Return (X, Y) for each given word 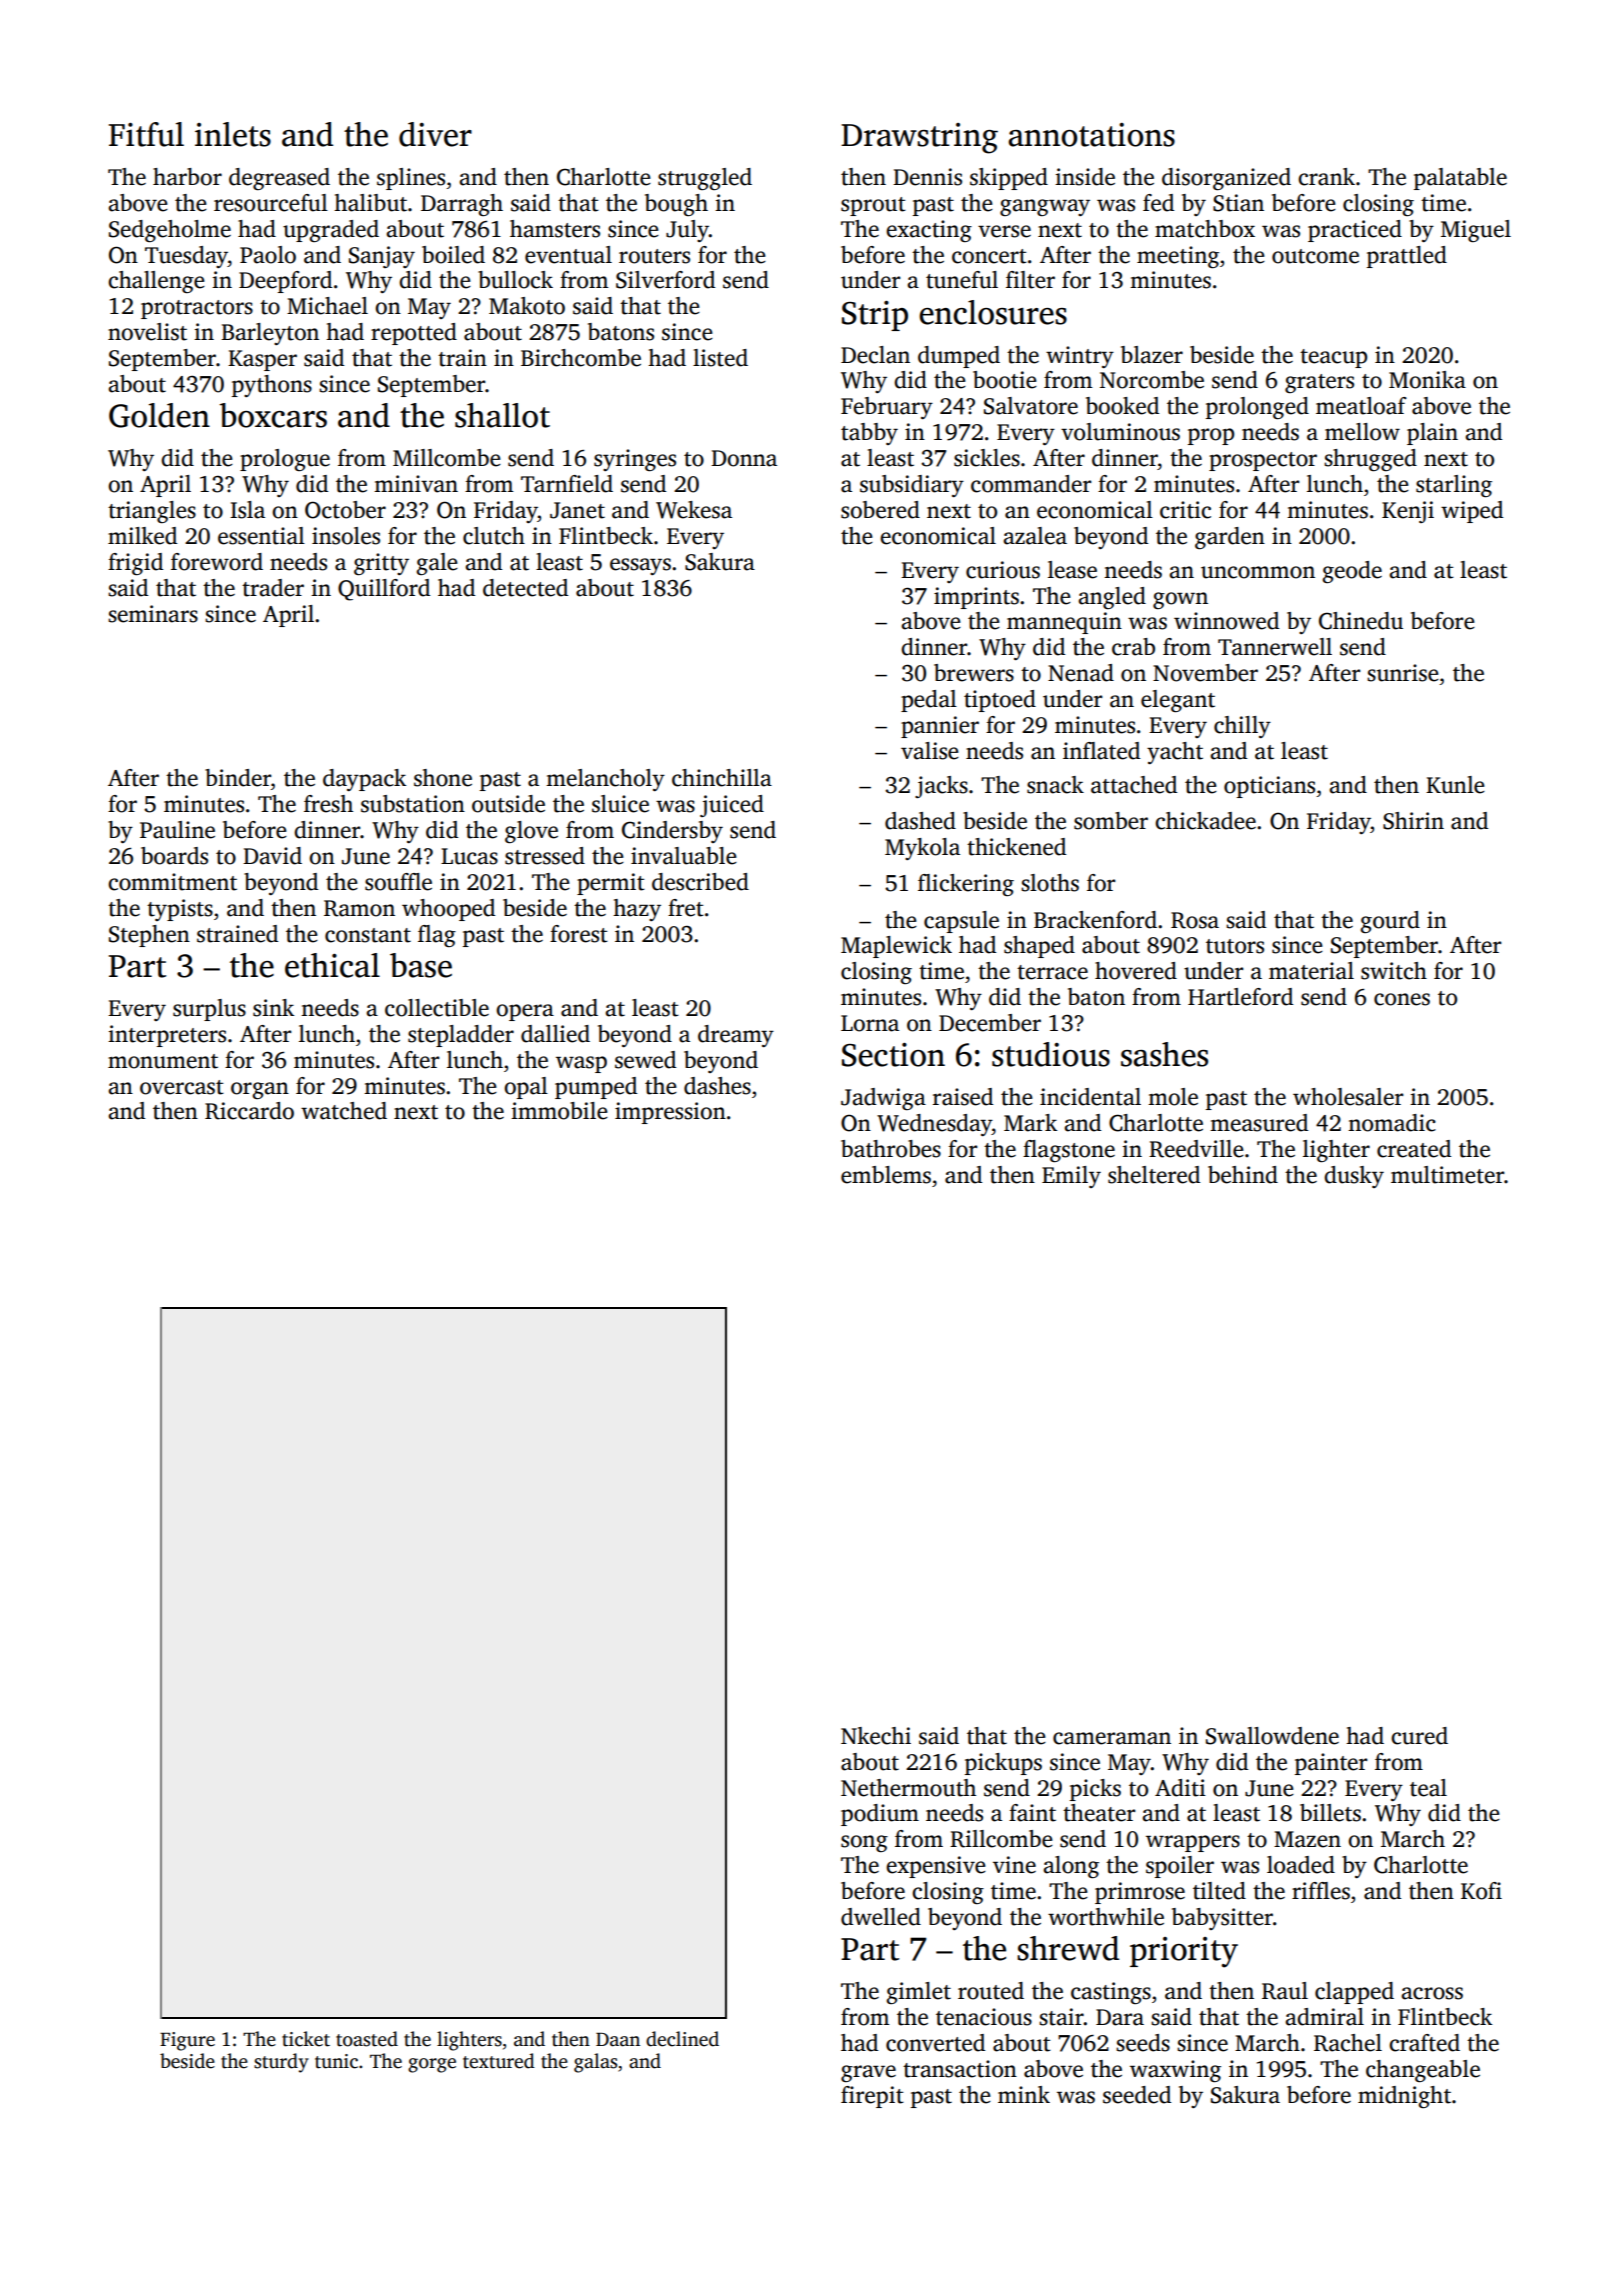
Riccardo (249, 1111)
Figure (187, 2041)
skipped (1009, 179)
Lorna (870, 1023)
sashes (1164, 1054)
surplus (209, 1010)
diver (435, 134)
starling (1454, 486)
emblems (886, 1175)
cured (1419, 1736)
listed (720, 358)
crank (1326, 177)
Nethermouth (908, 1788)
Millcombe (447, 458)
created (1414, 1149)
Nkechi (876, 1736)
